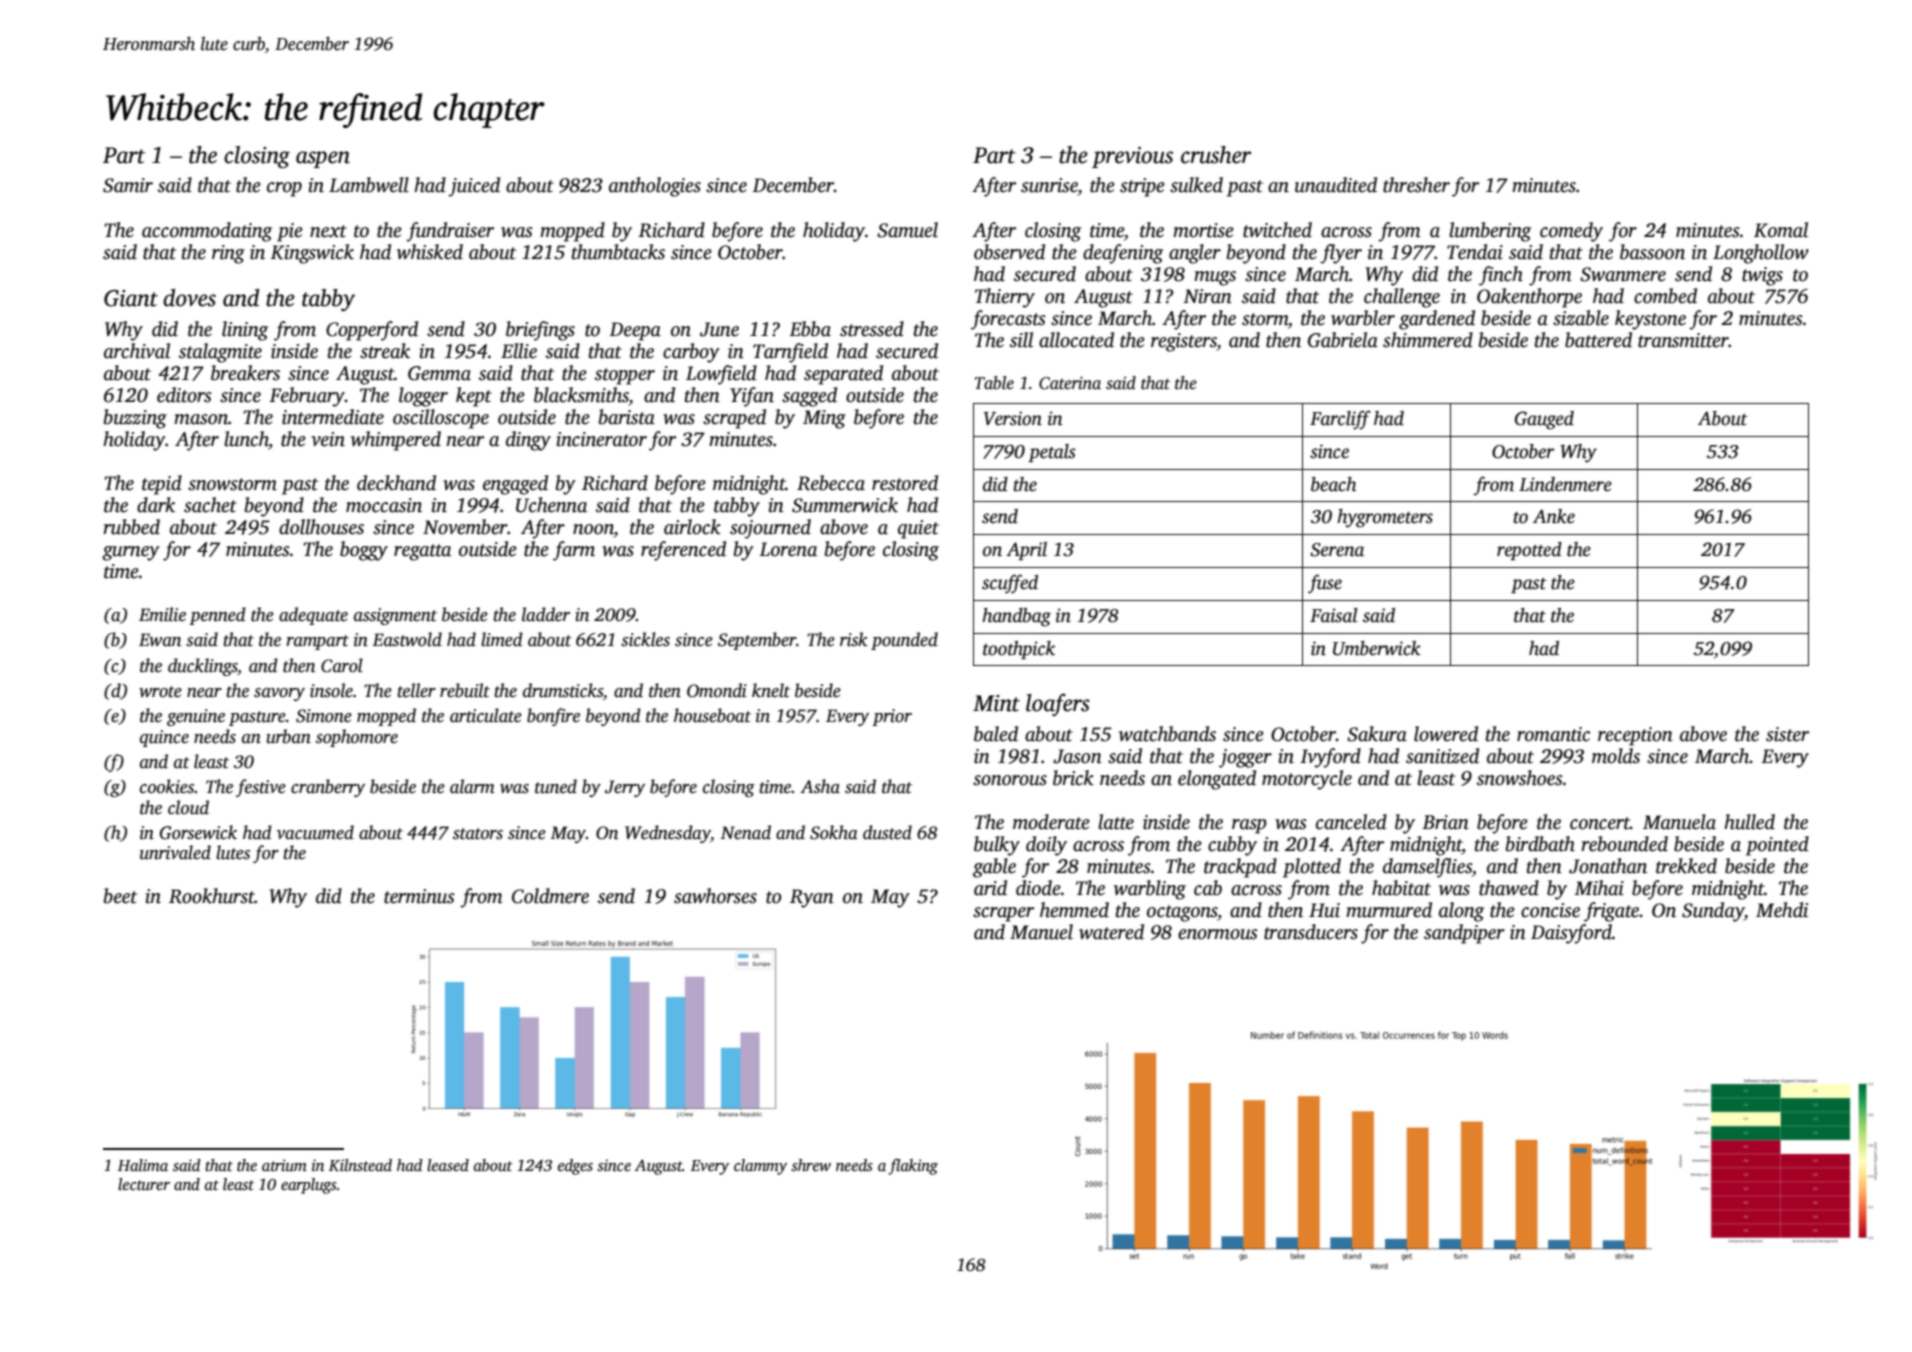 This screenshot has width=1912, height=1352. Describe the element at coordinates (1427, 868) in the screenshot. I see `damselflies` at that location.
